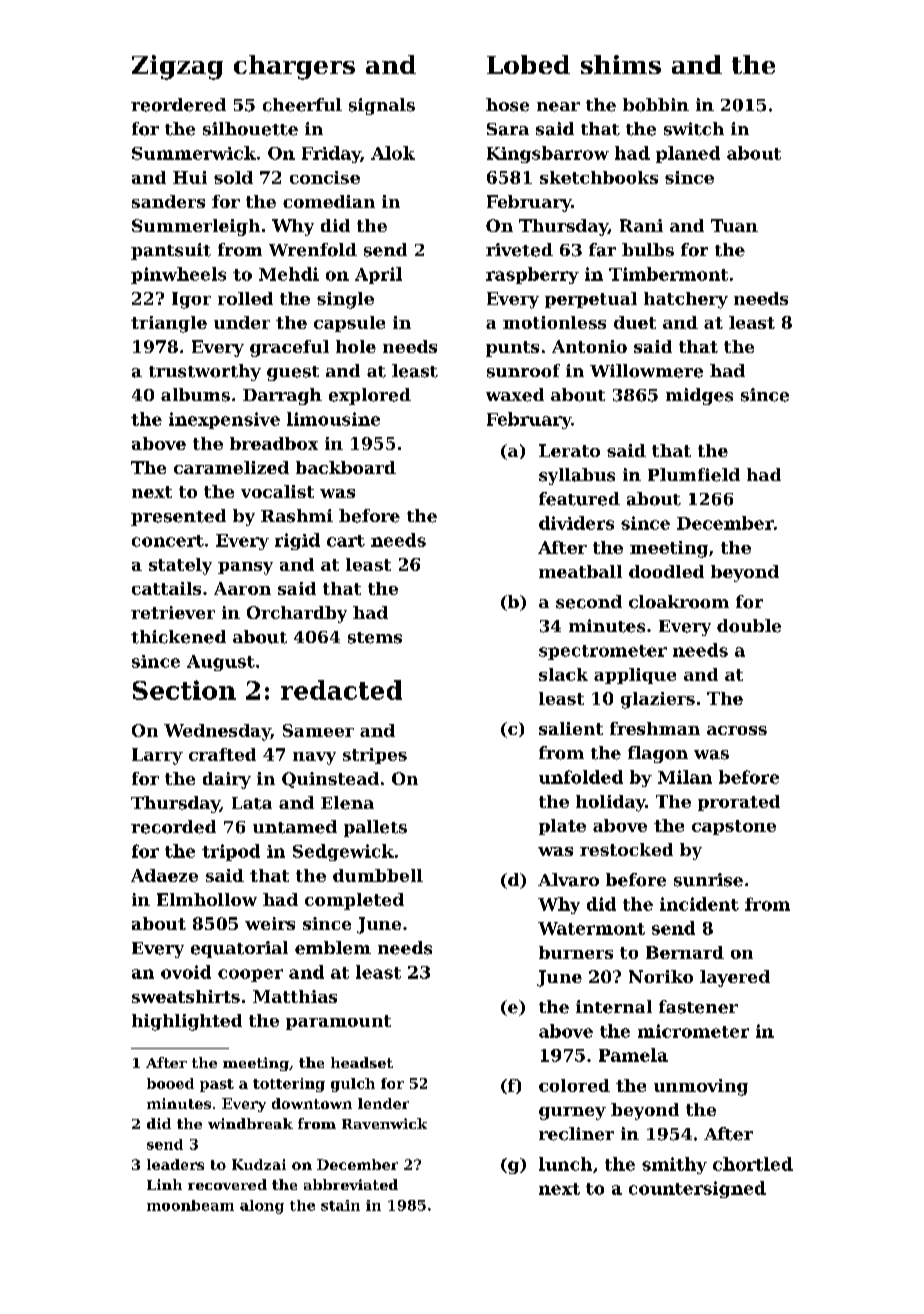 The width and height of the screenshot is (924, 1314). I want to click on shims, so click(621, 64).
